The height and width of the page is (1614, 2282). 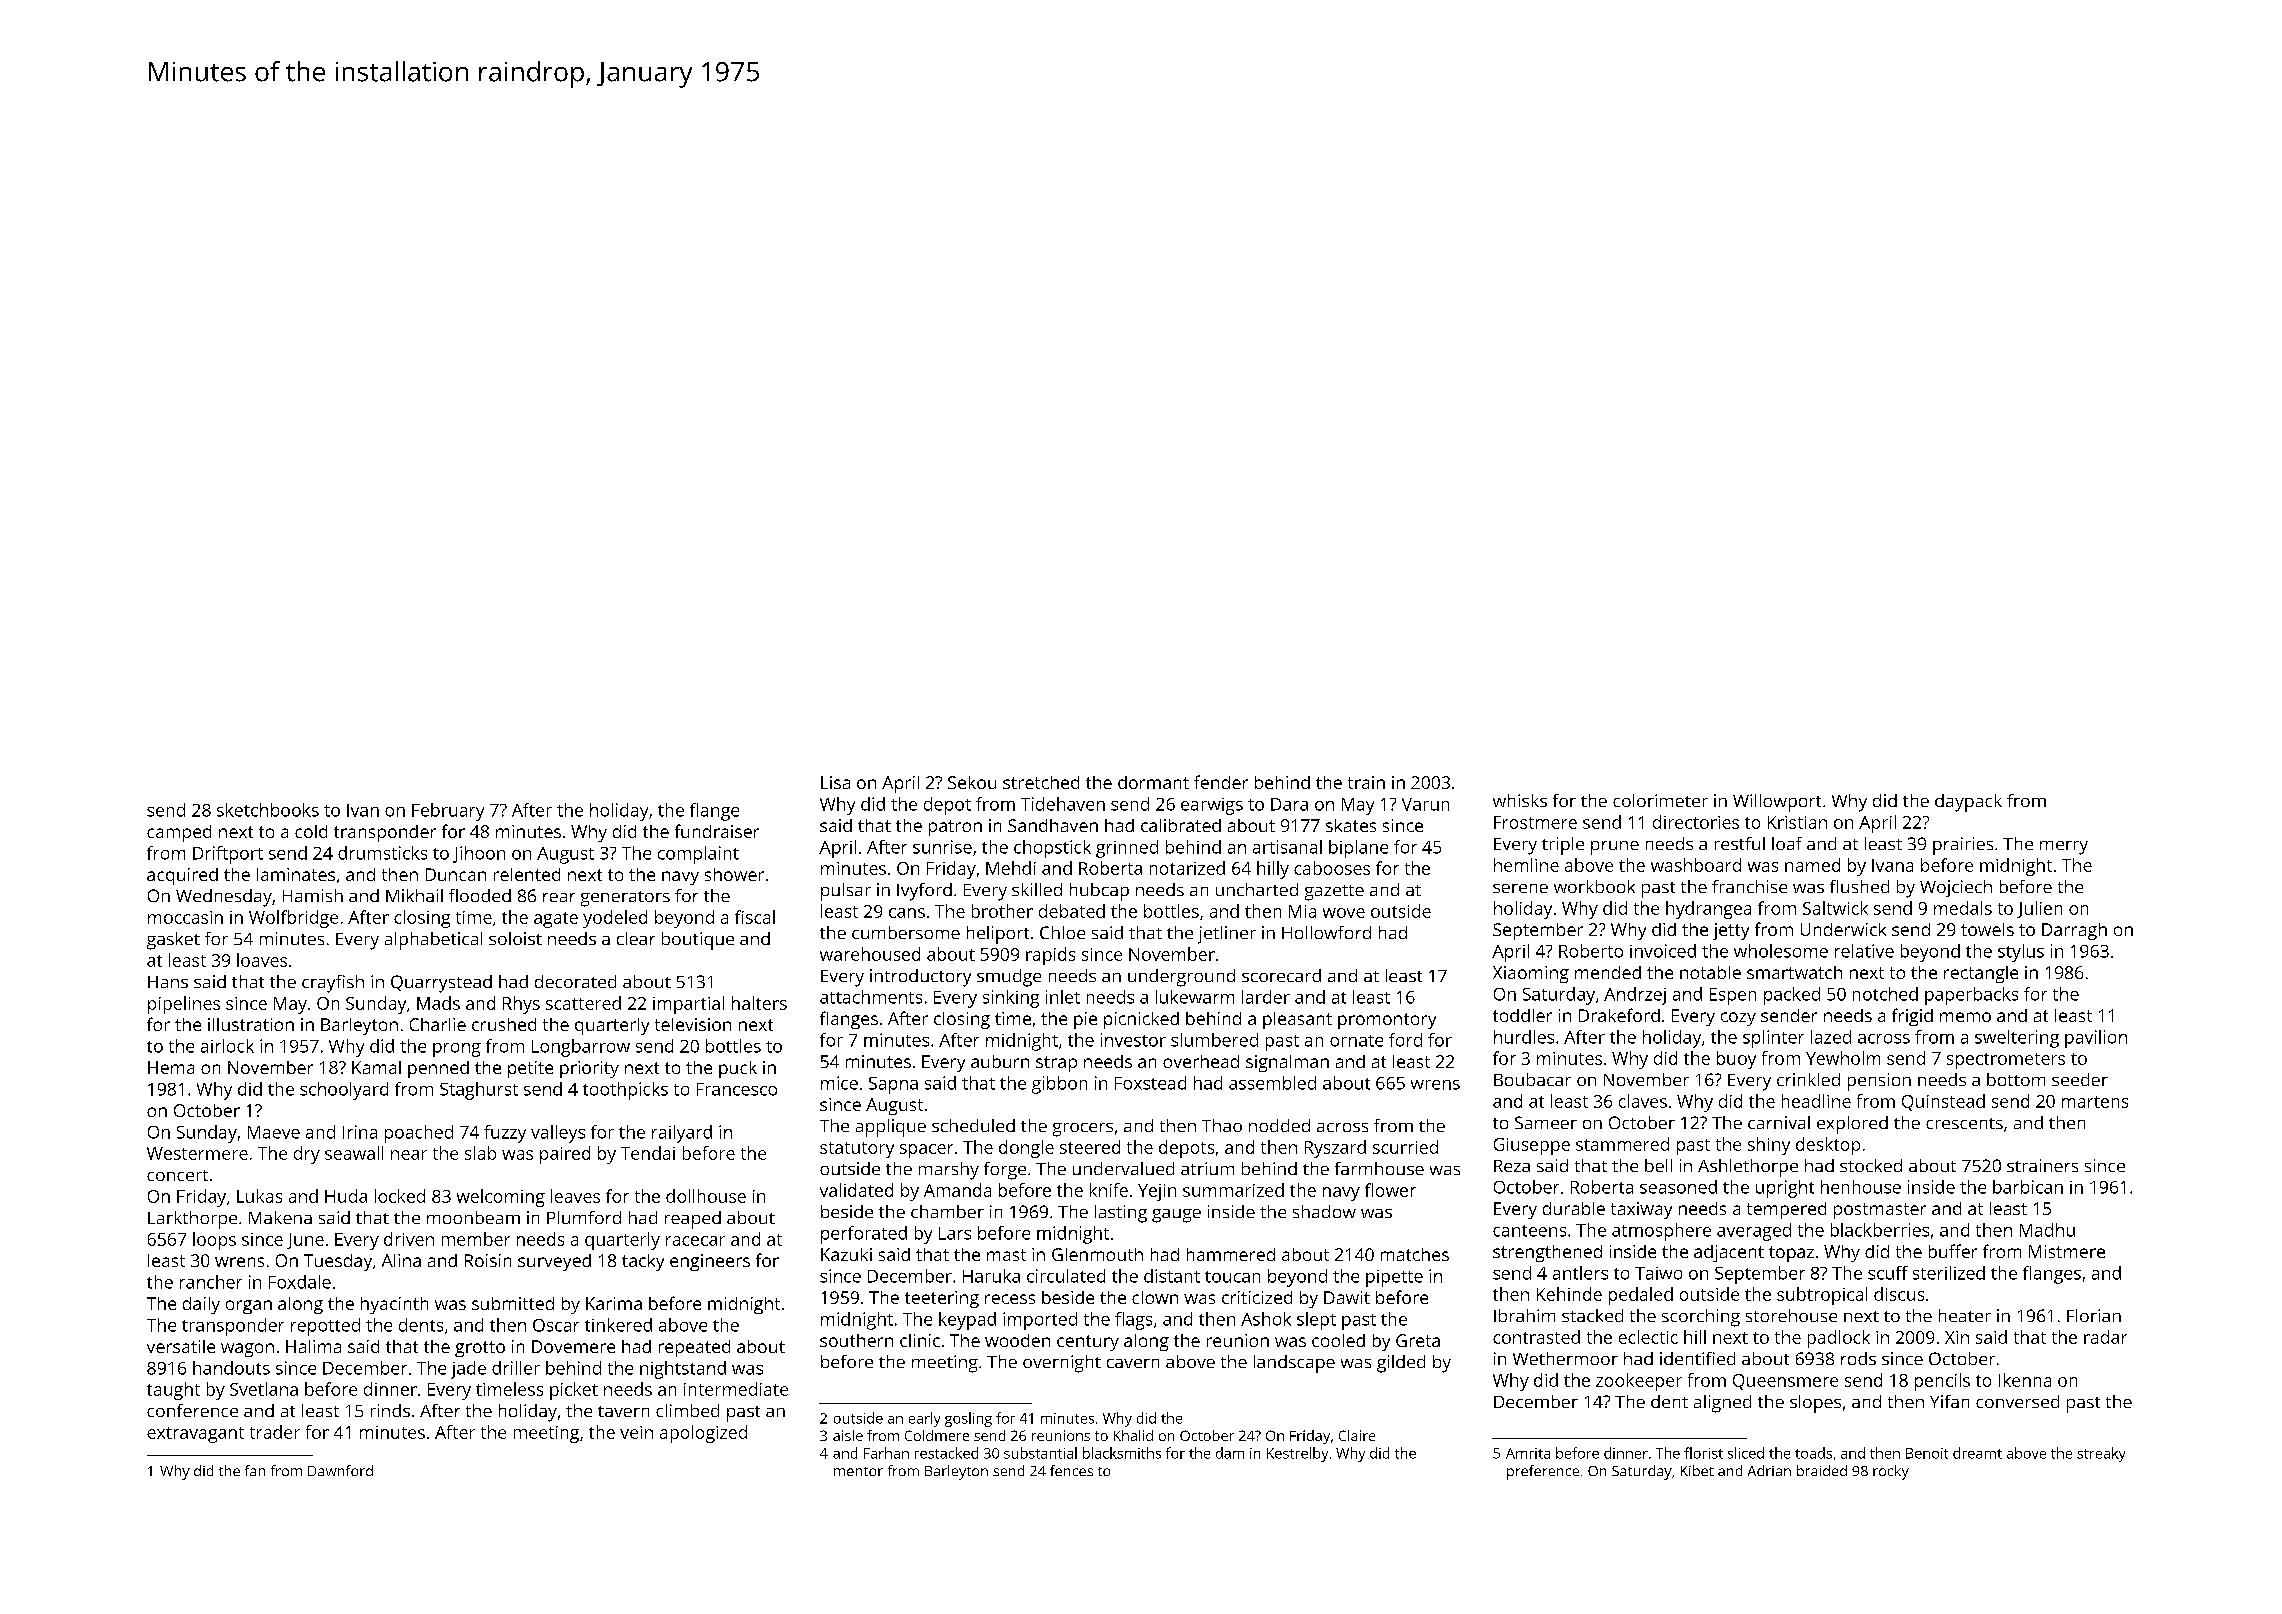 I want to click on extravagant, so click(x=195, y=1435).
